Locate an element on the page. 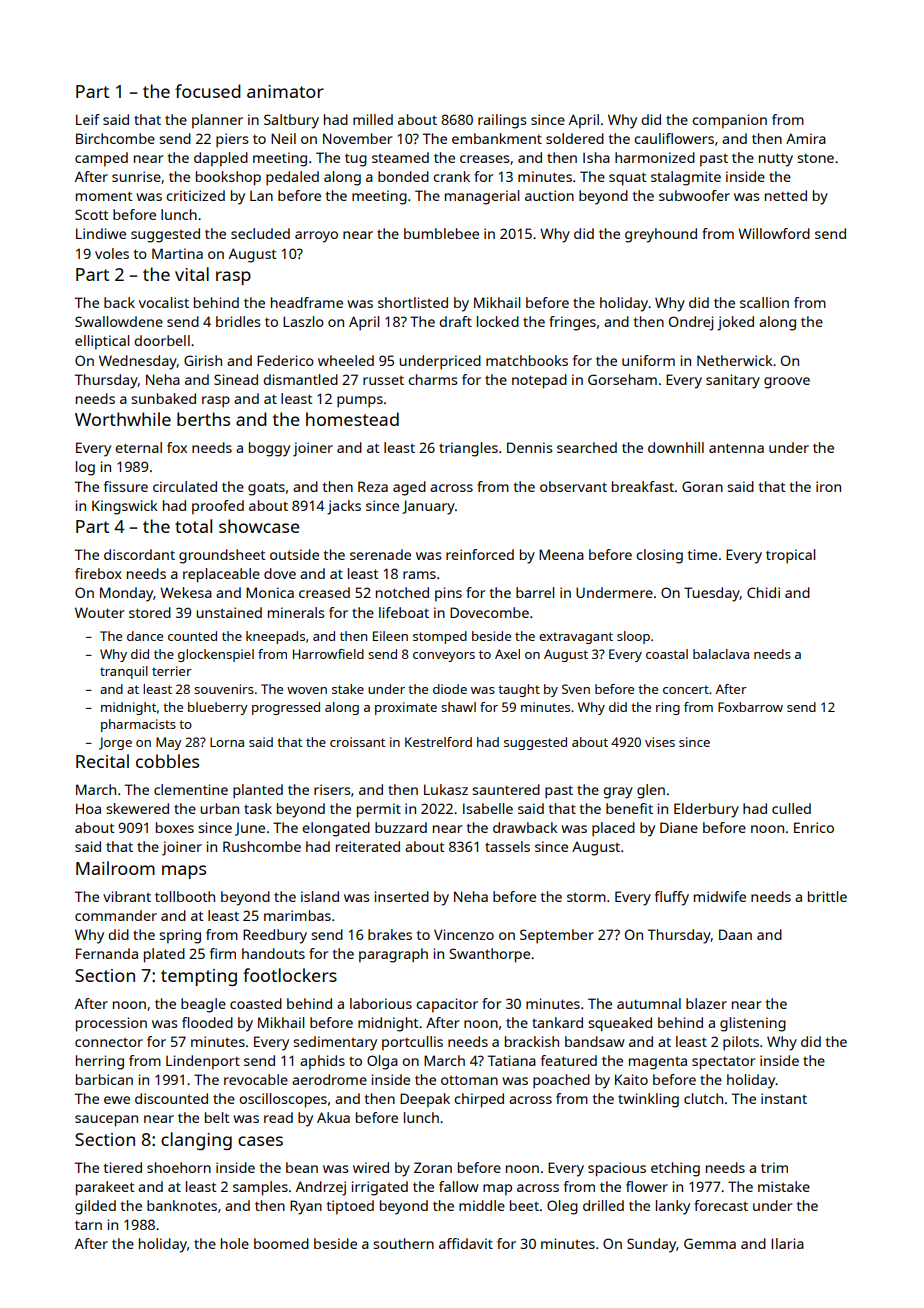  moment is located at coordinates (104, 196).
